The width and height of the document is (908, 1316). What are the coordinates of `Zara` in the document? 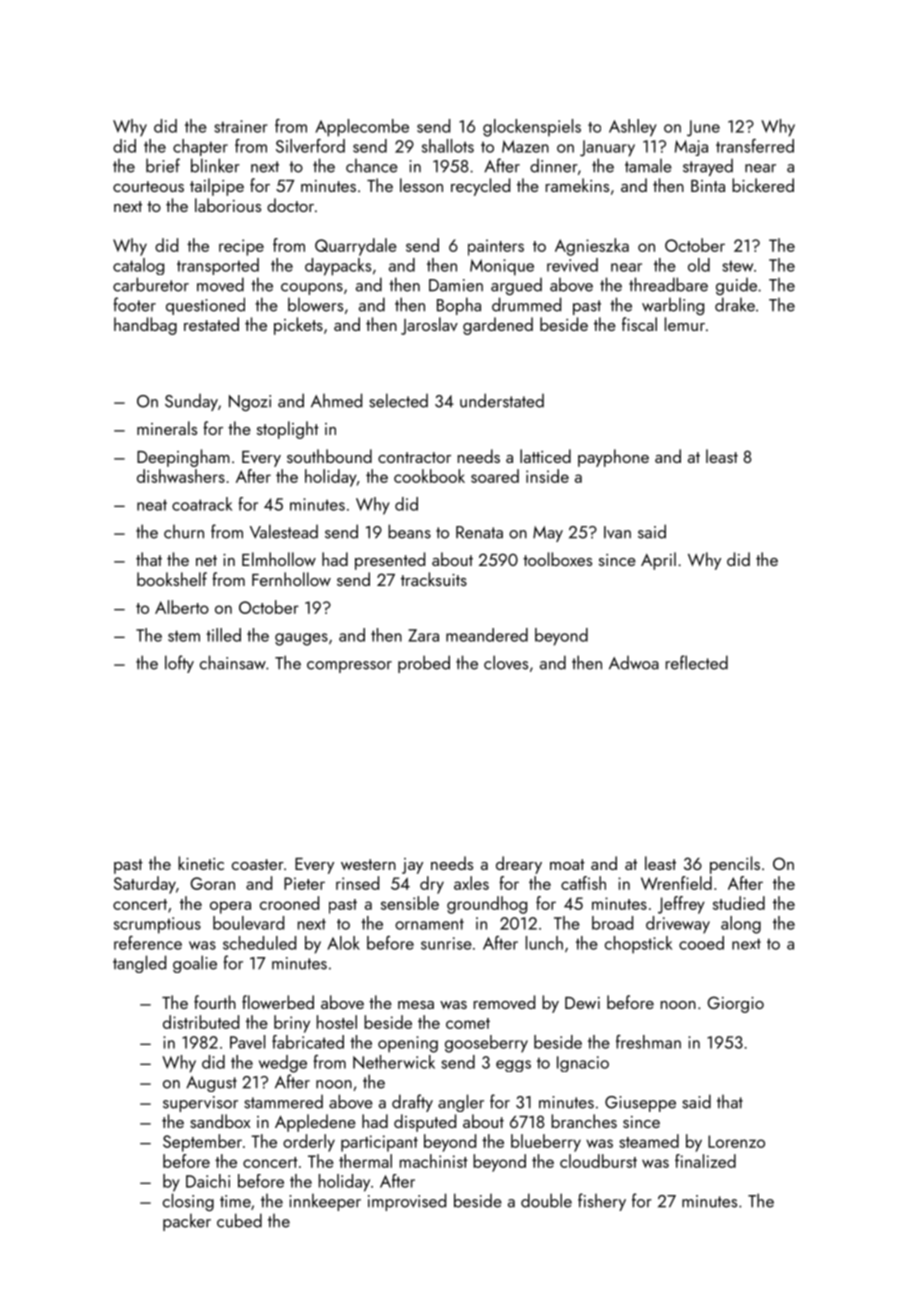 It's located at (423, 635).
